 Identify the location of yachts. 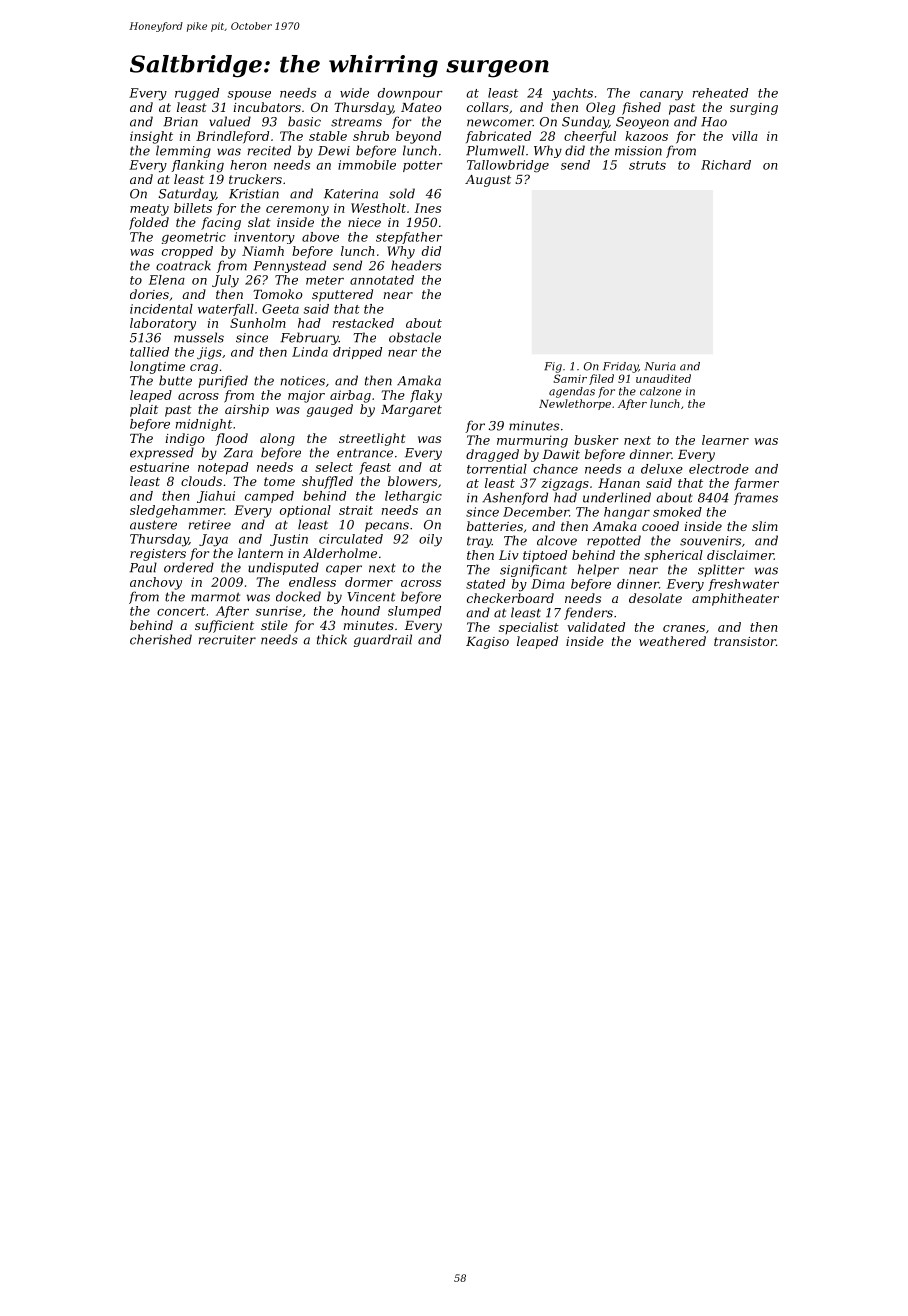
(572, 94).
